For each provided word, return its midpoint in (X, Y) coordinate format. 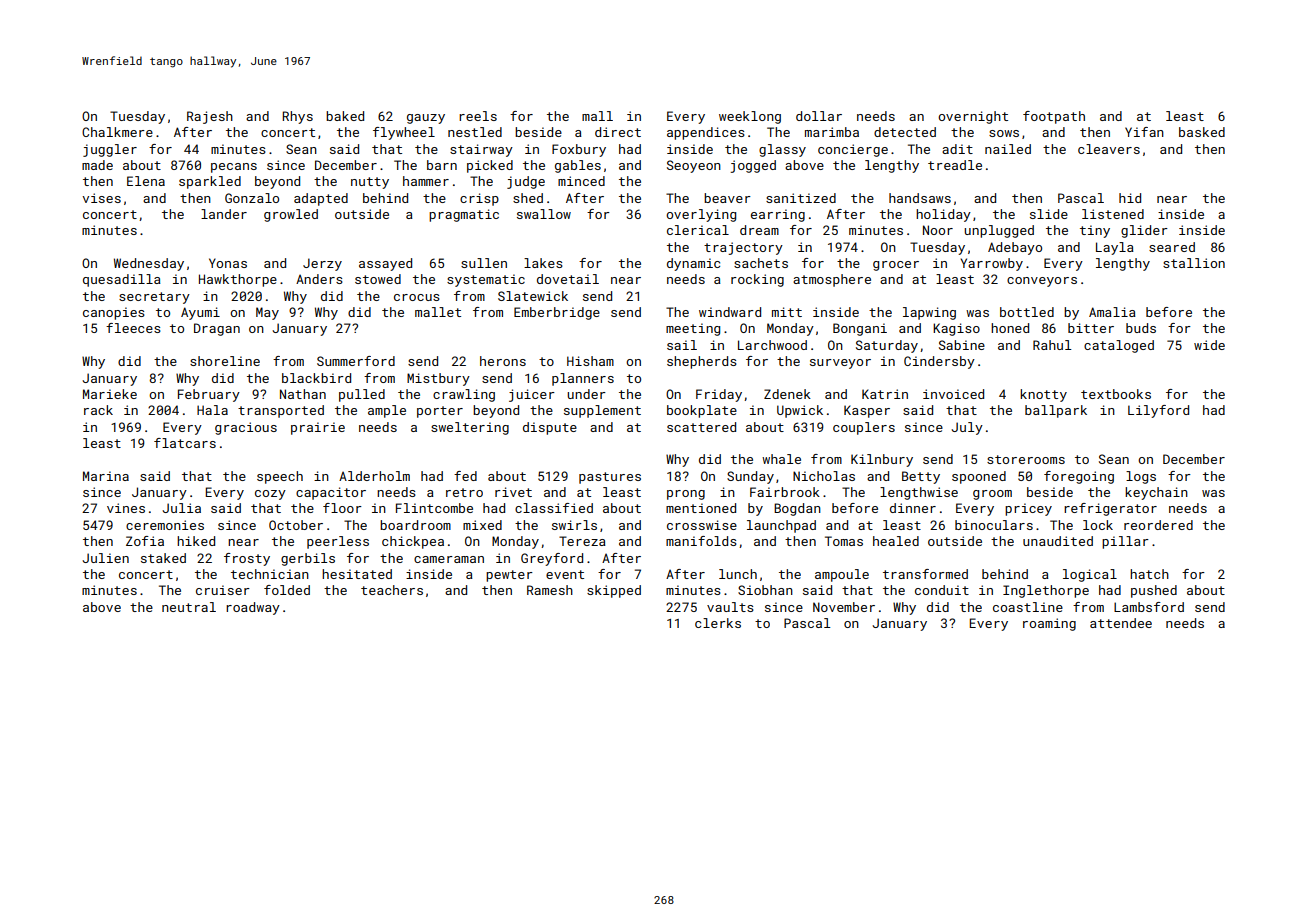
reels (478, 116)
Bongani (860, 329)
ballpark (1056, 411)
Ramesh (550, 590)
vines (126, 508)
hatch (1149, 574)
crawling (464, 395)
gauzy (426, 119)
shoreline (225, 361)
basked (1202, 132)
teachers (392, 590)
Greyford (552, 559)
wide (1209, 345)
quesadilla (122, 280)
